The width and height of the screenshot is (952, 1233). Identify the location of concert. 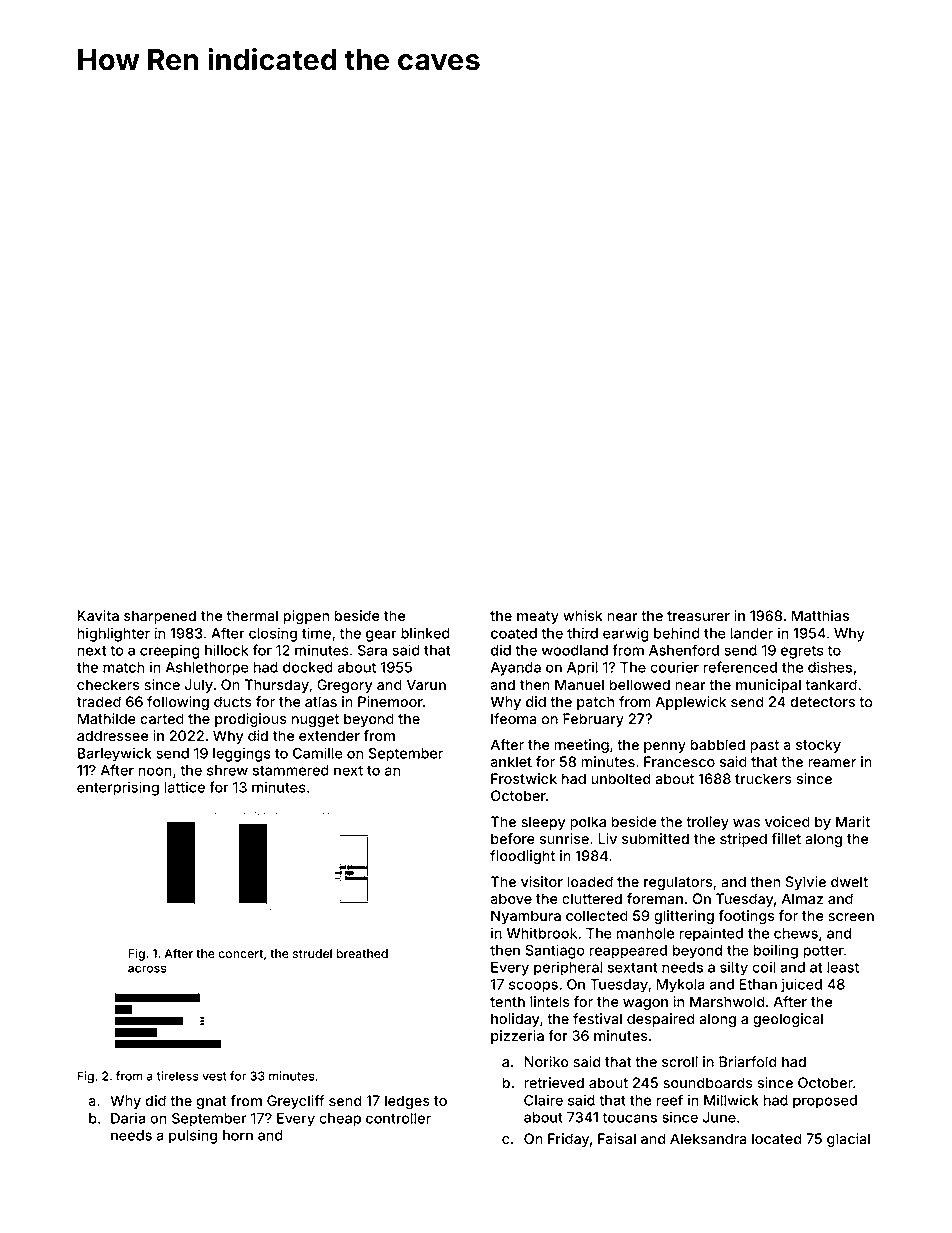
(241, 954).
